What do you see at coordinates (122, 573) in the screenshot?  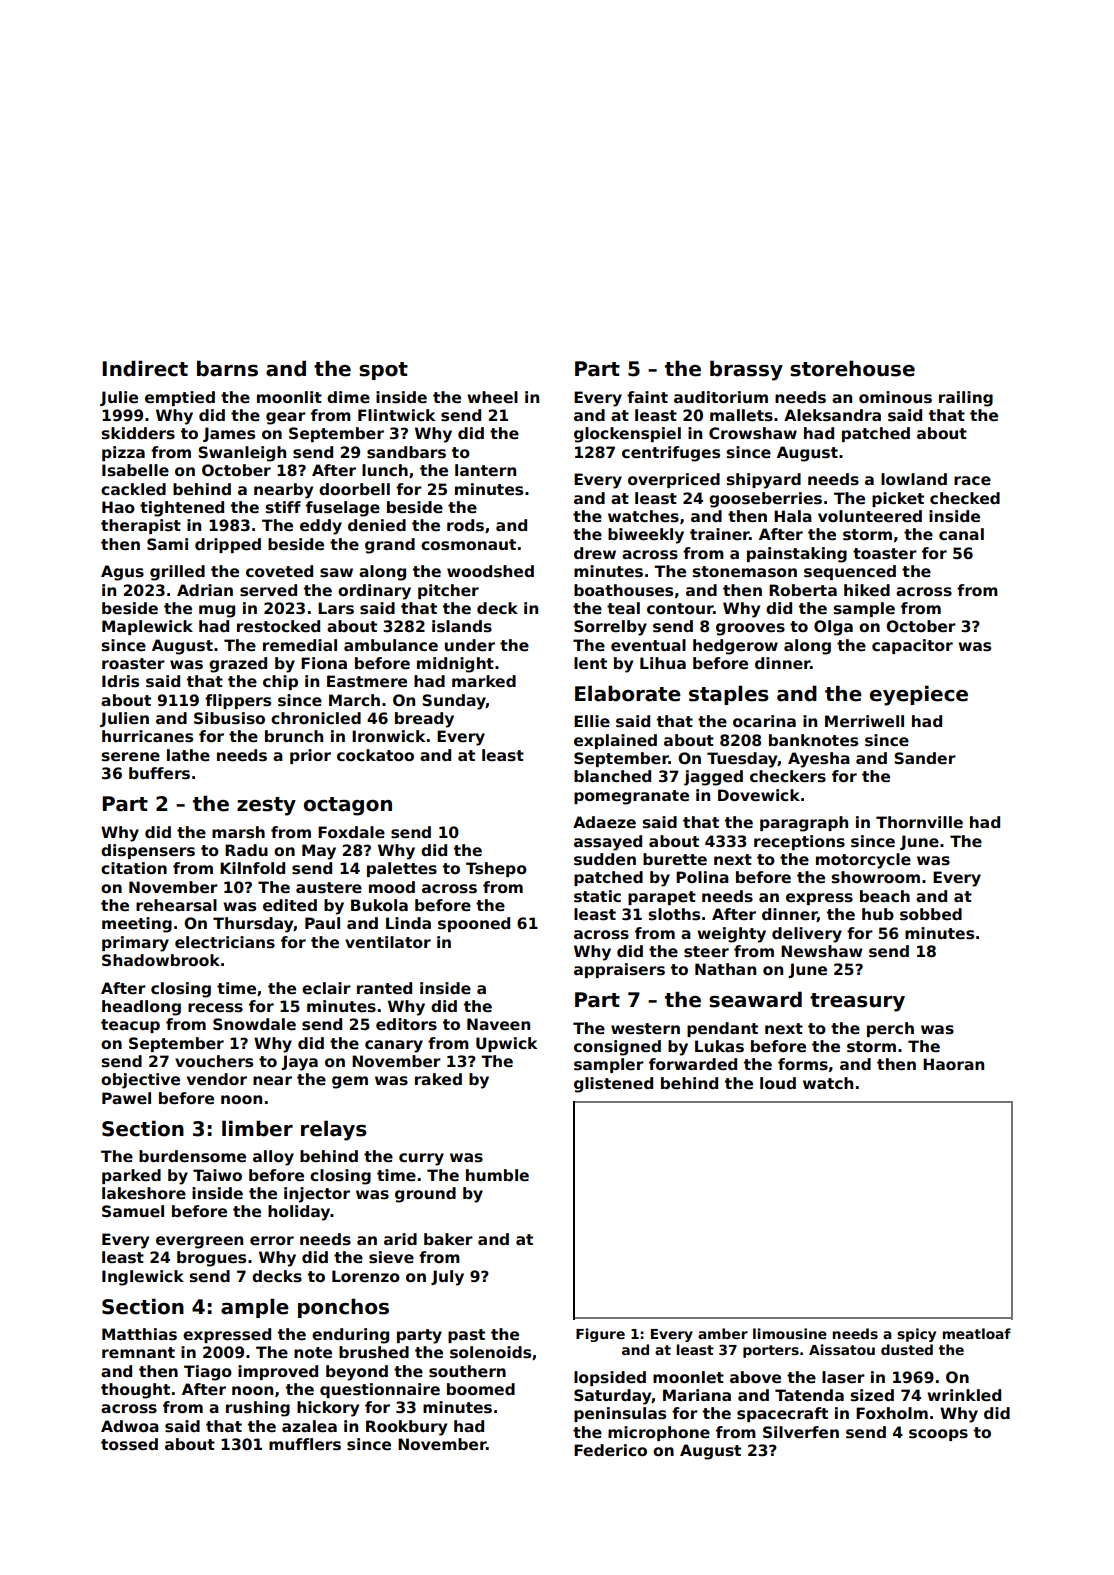 I see `Agus` at bounding box center [122, 573].
